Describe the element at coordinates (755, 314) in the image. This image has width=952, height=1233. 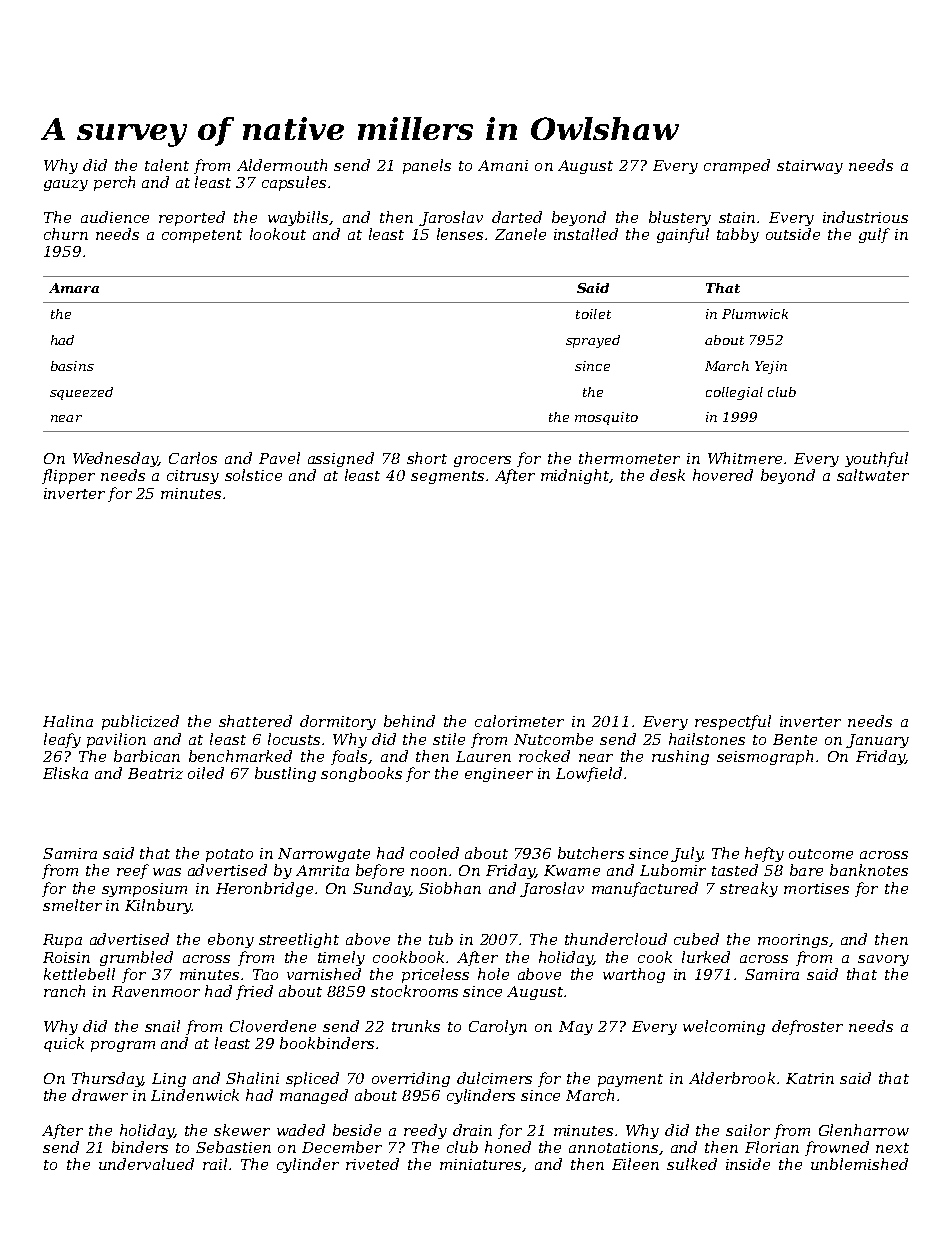
I see `Plumwick` at that location.
